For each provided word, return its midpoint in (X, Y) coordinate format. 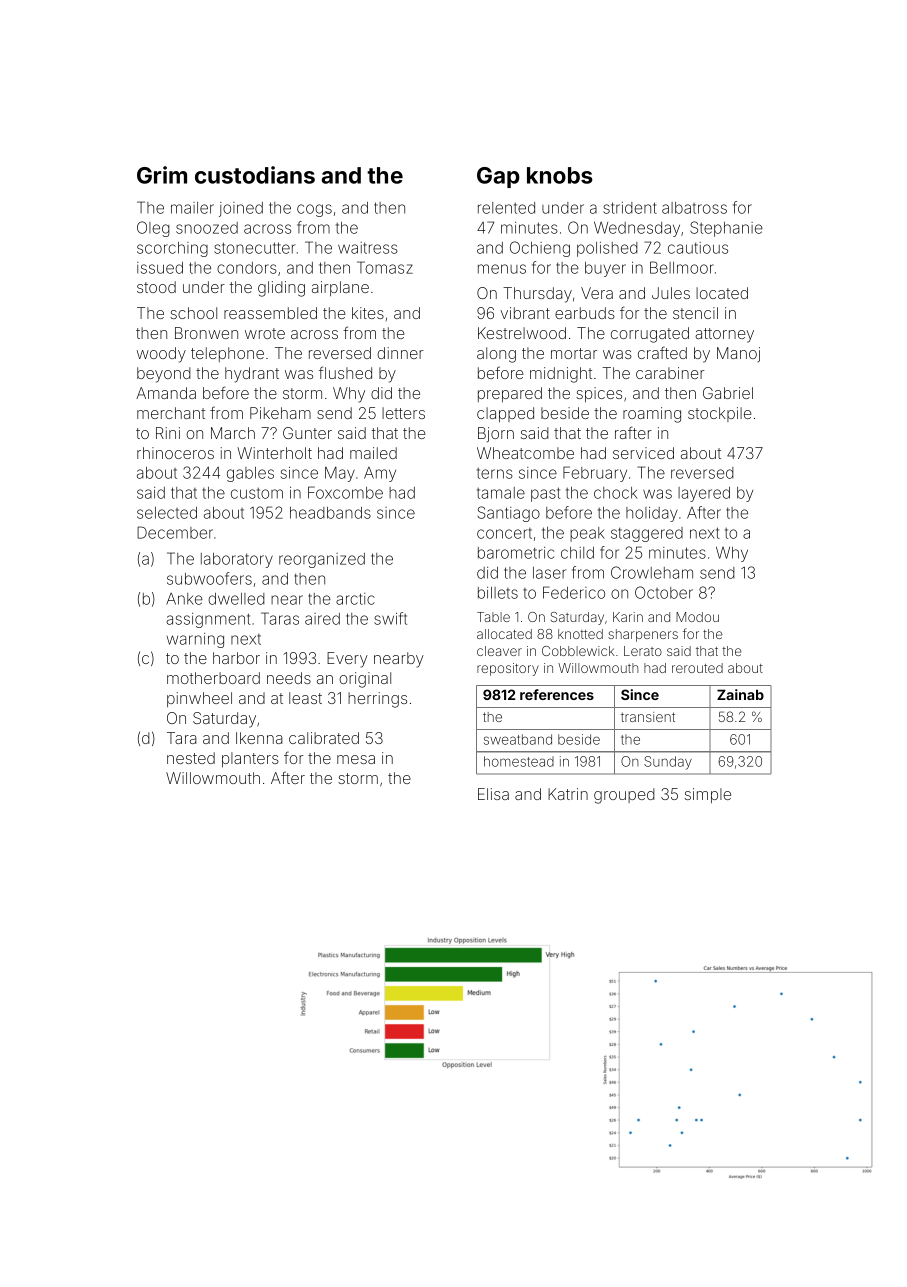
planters (250, 759)
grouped (624, 796)
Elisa (493, 794)
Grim (162, 175)
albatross (694, 208)
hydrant (252, 375)
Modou (697, 617)
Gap (498, 177)
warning (195, 640)
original (365, 680)
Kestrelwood (522, 333)
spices (599, 394)
